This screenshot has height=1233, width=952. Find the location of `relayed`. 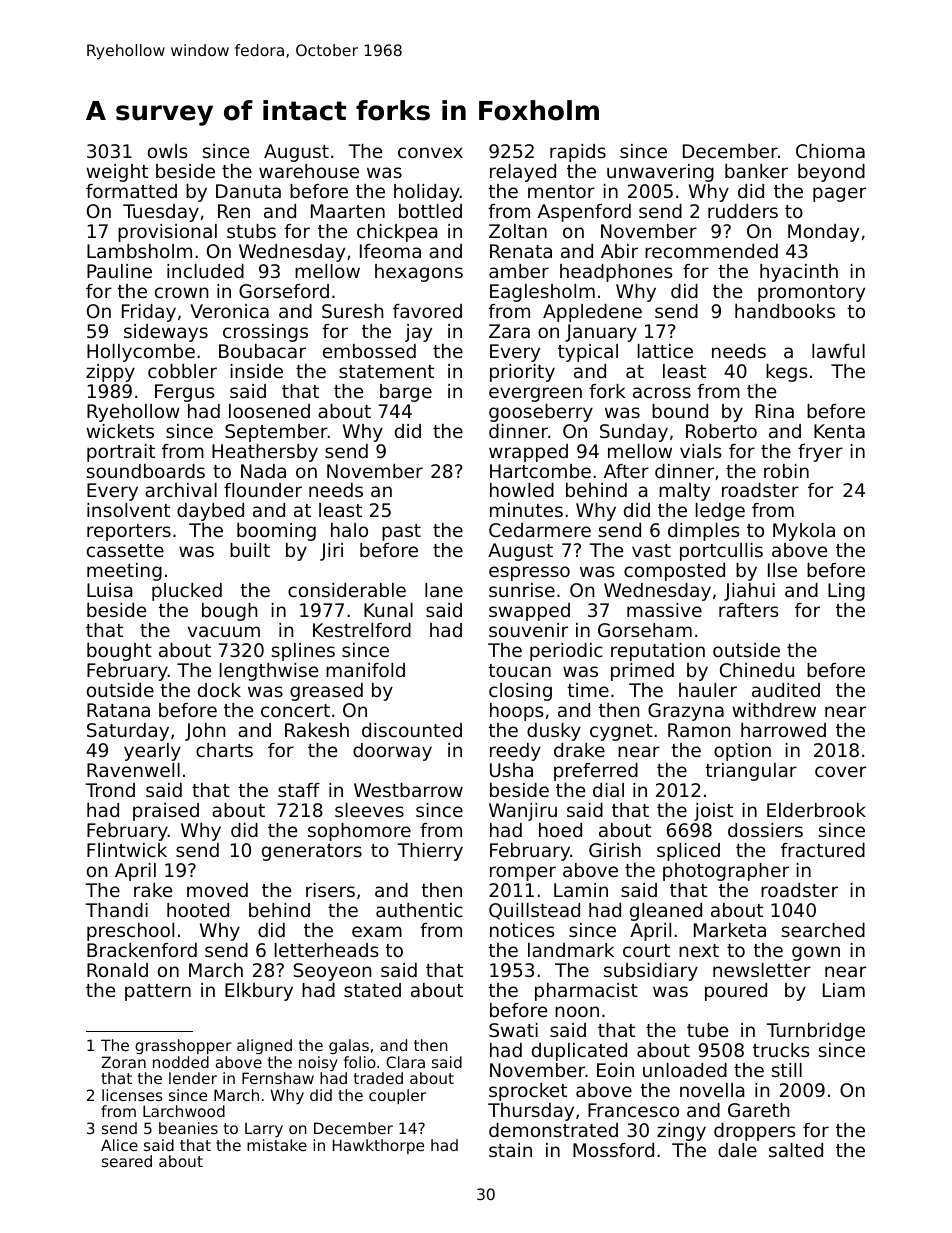

relayed is located at coordinates (523, 173).
